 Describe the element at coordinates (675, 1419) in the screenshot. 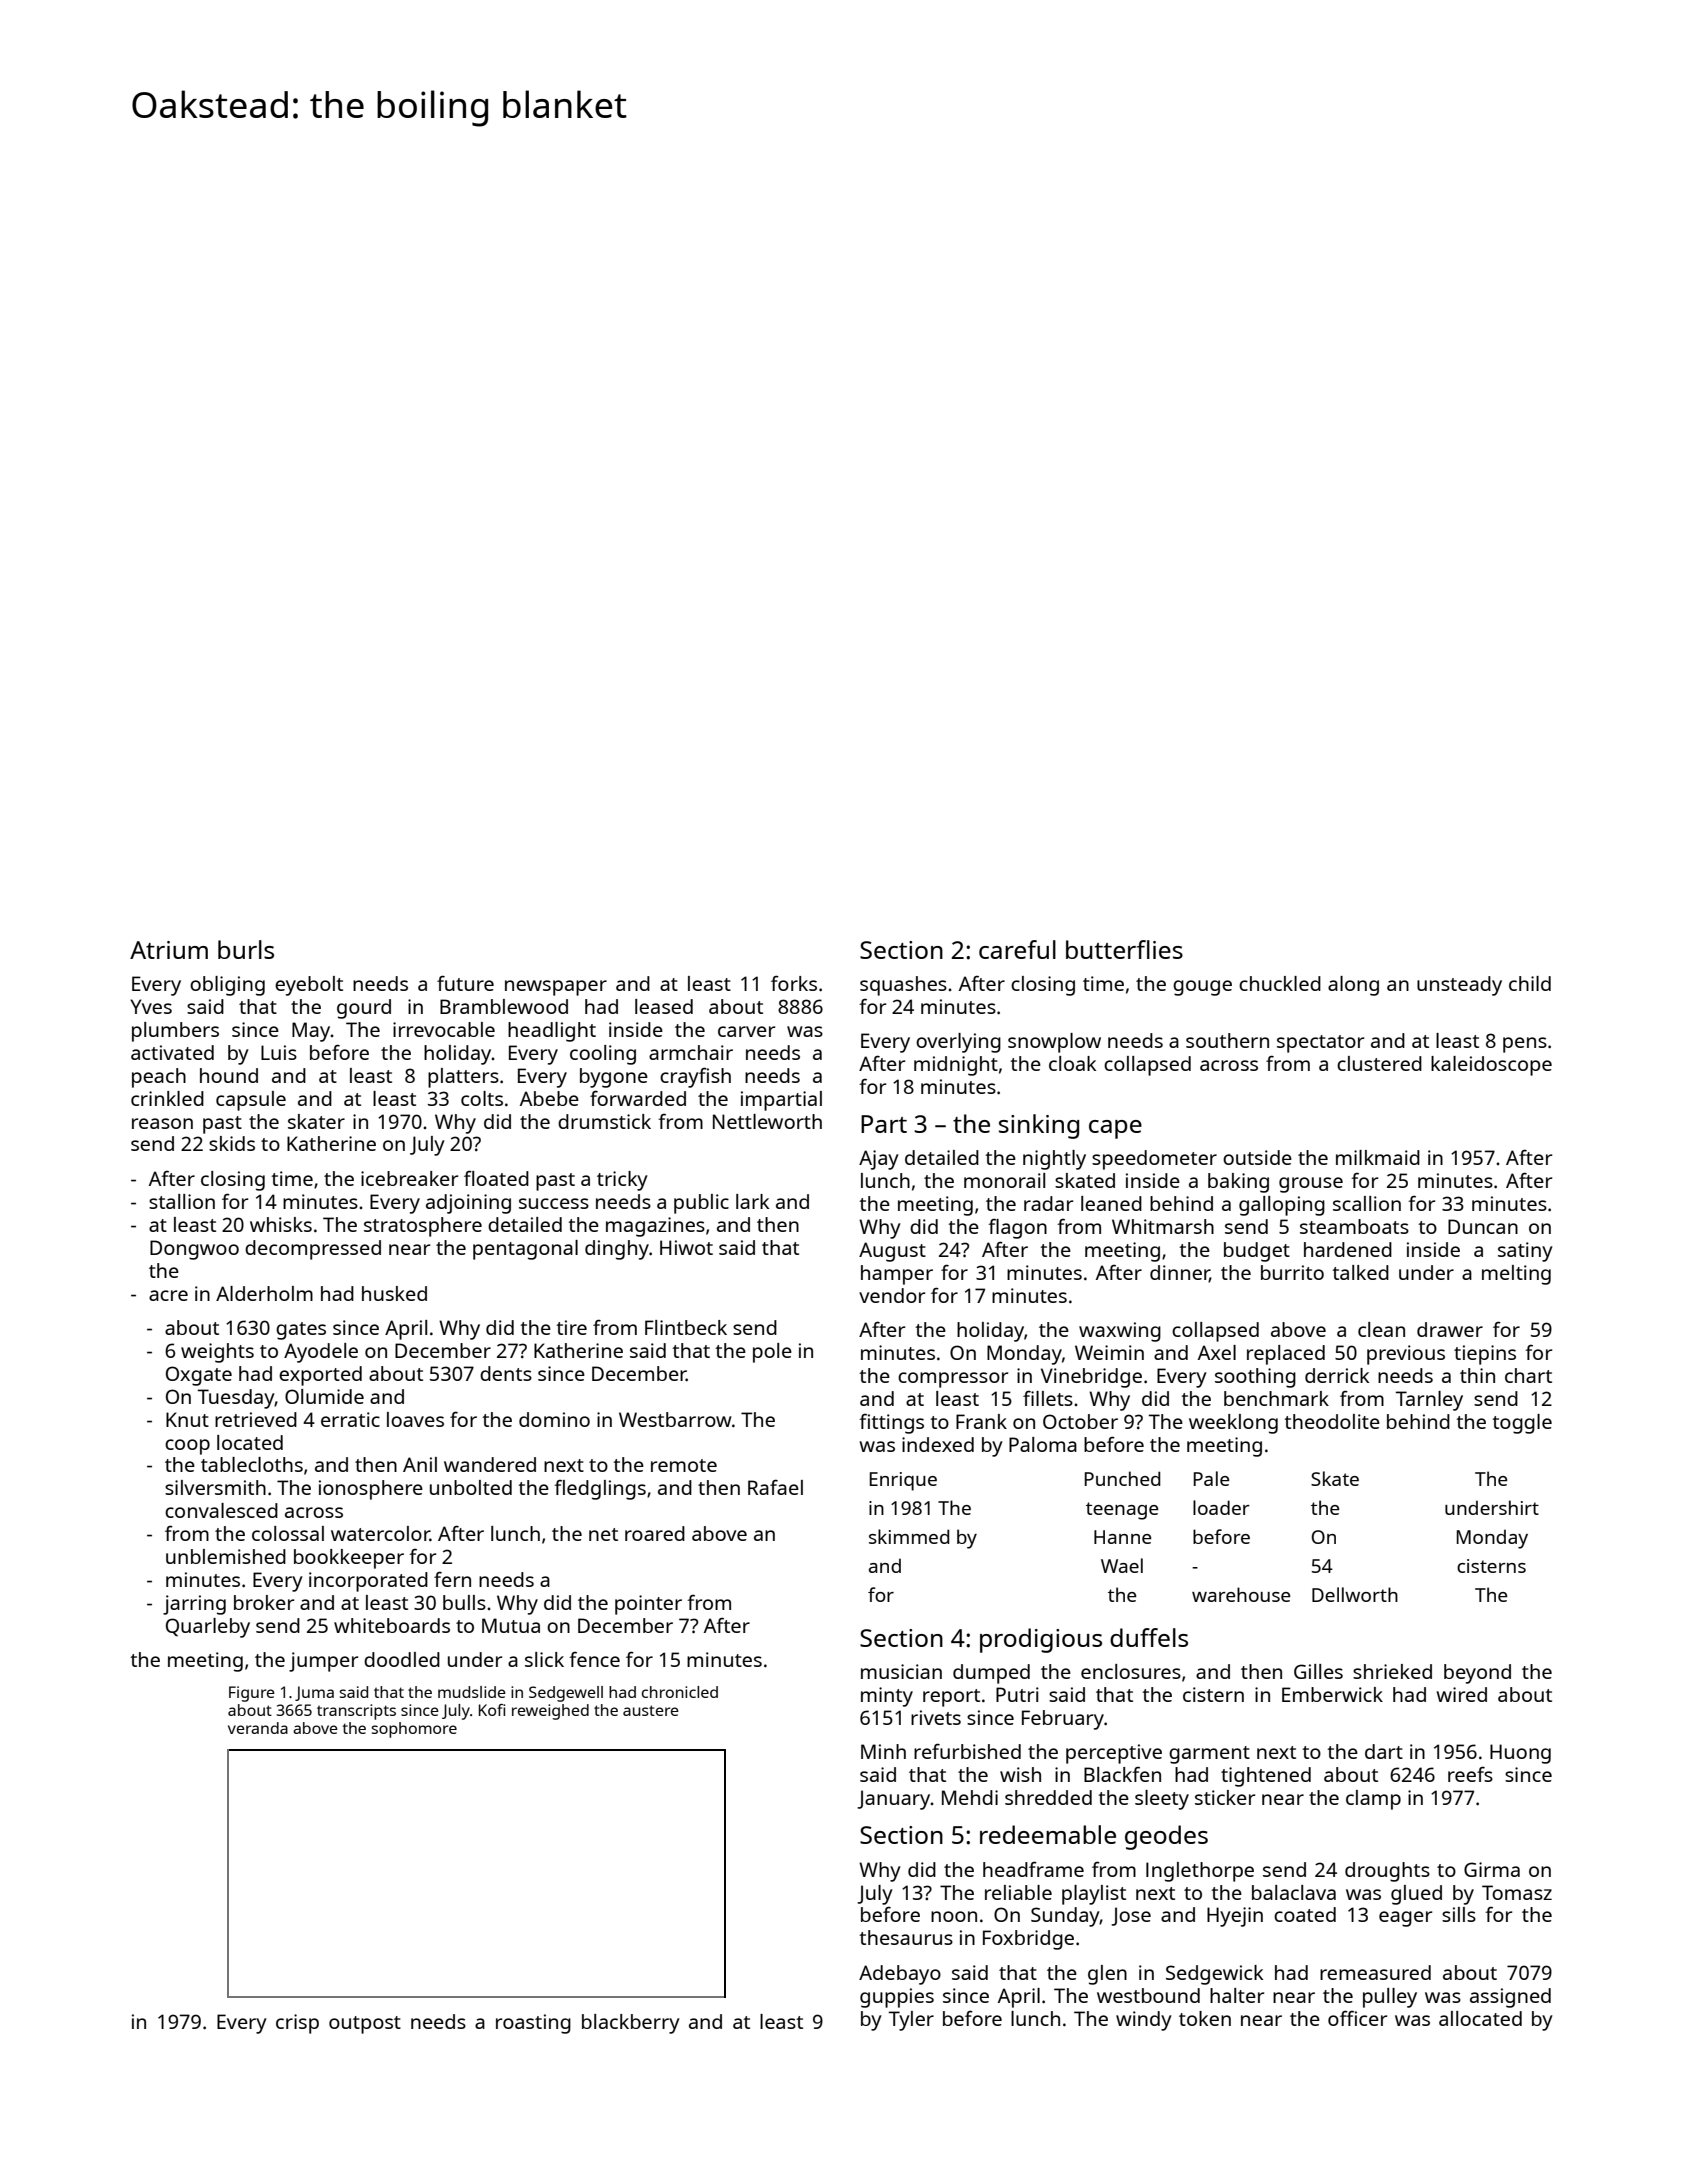

I see `Westbarrow` at that location.
